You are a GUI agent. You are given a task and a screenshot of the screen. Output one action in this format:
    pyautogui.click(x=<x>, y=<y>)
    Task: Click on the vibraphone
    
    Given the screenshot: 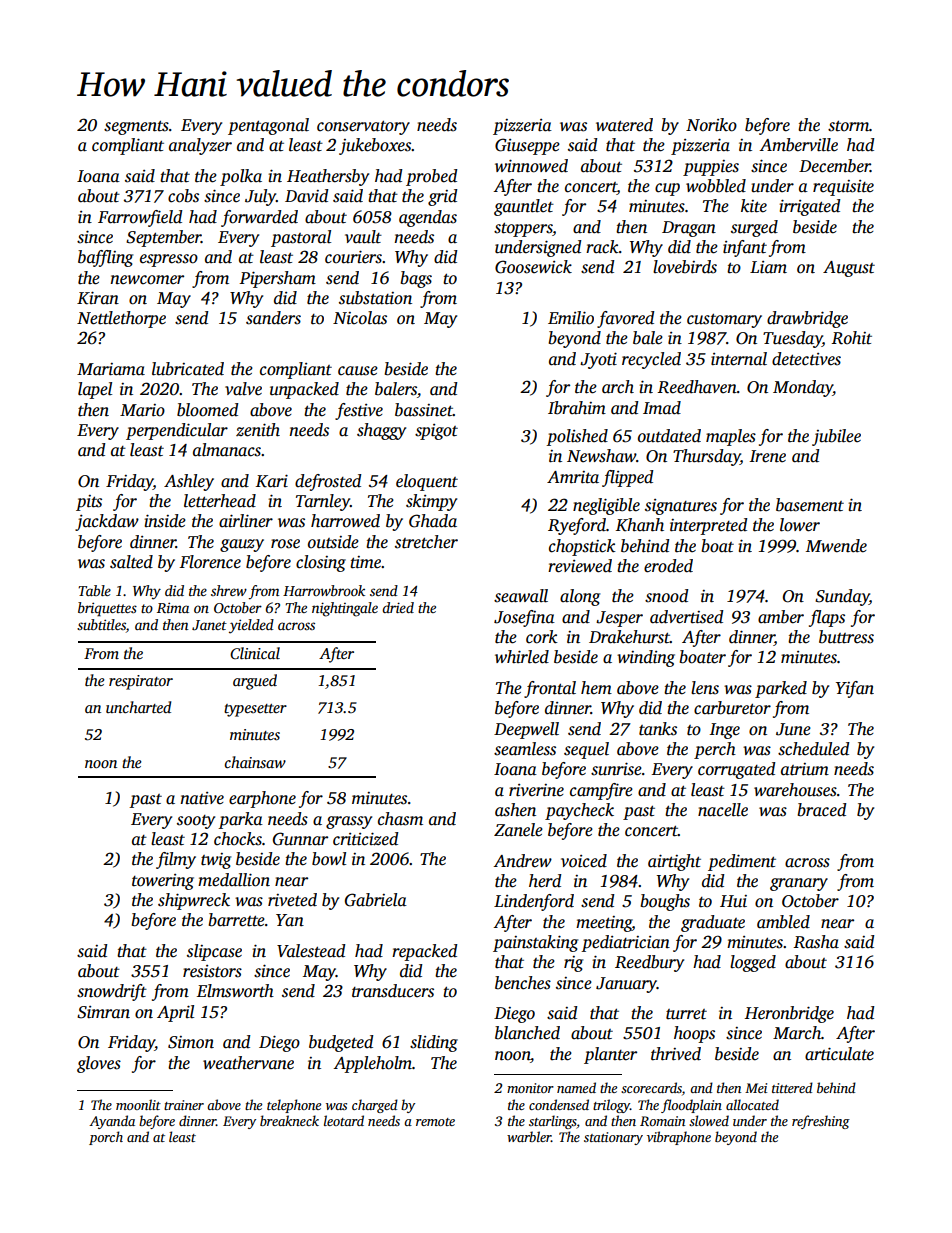 What is the action you would take?
    pyautogui.click(x=679, y=1138)
